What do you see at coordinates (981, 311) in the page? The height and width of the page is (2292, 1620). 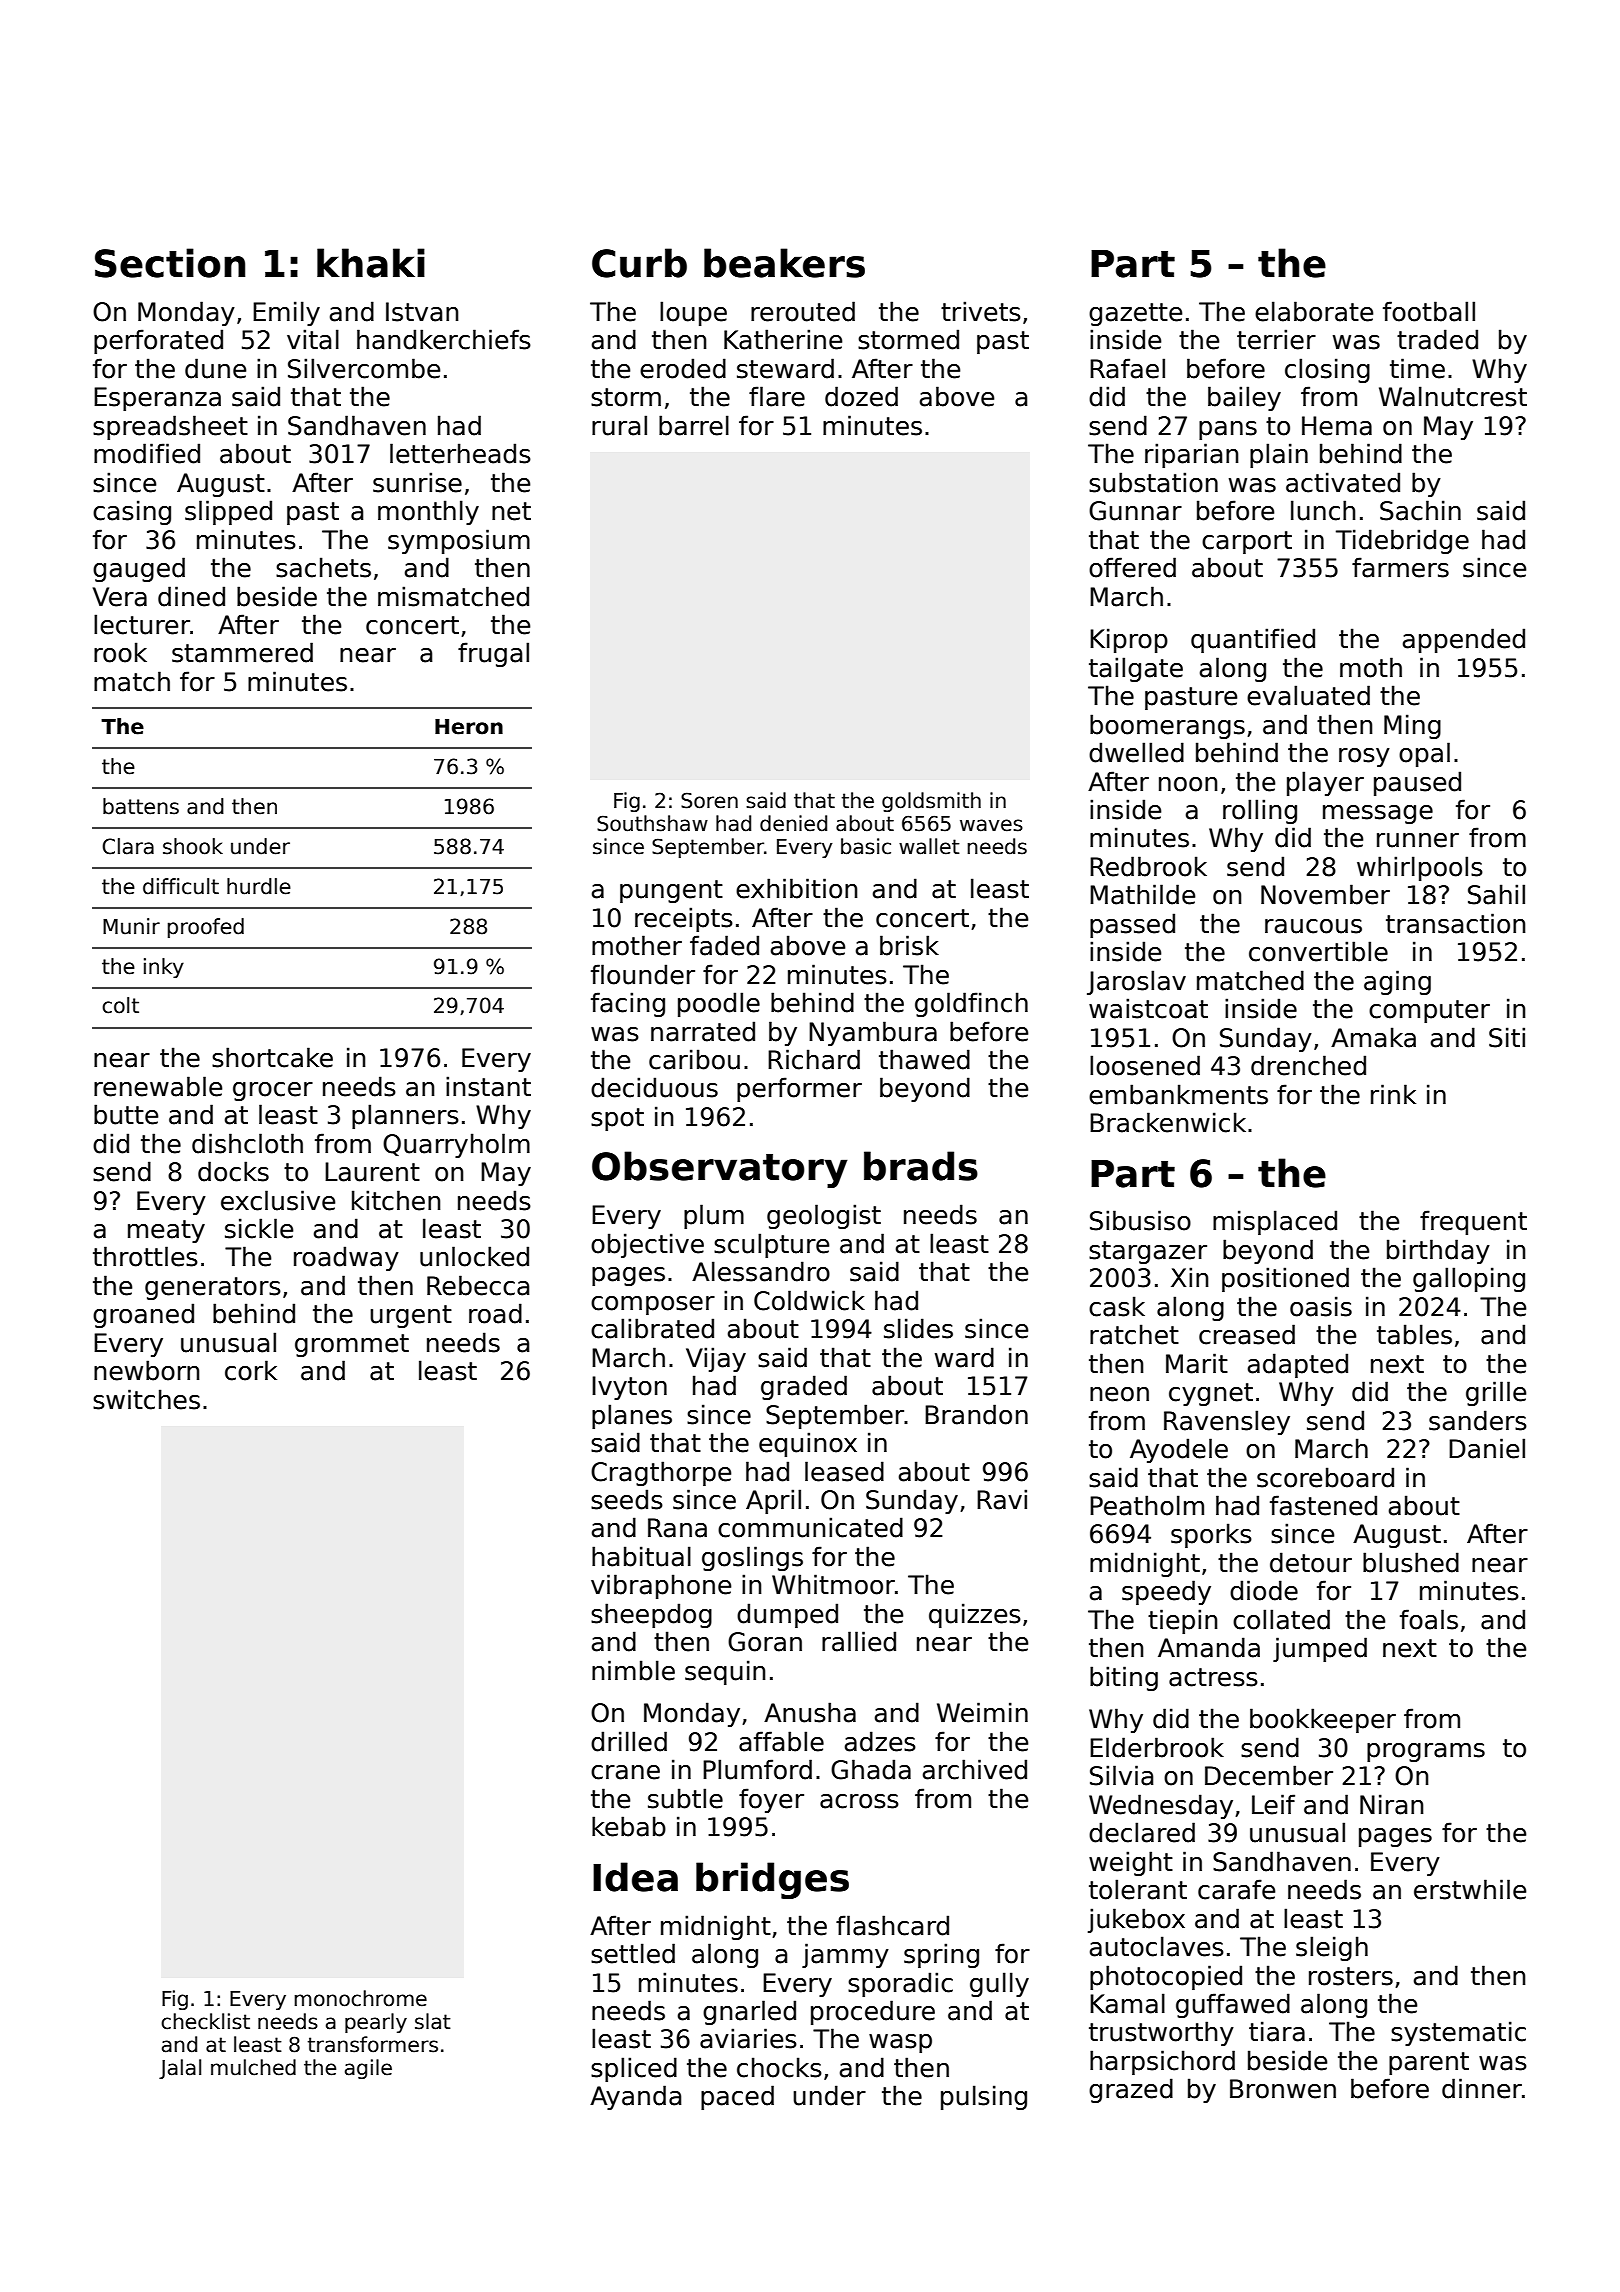 I see `trivets` at bounding box center [981, 311].
